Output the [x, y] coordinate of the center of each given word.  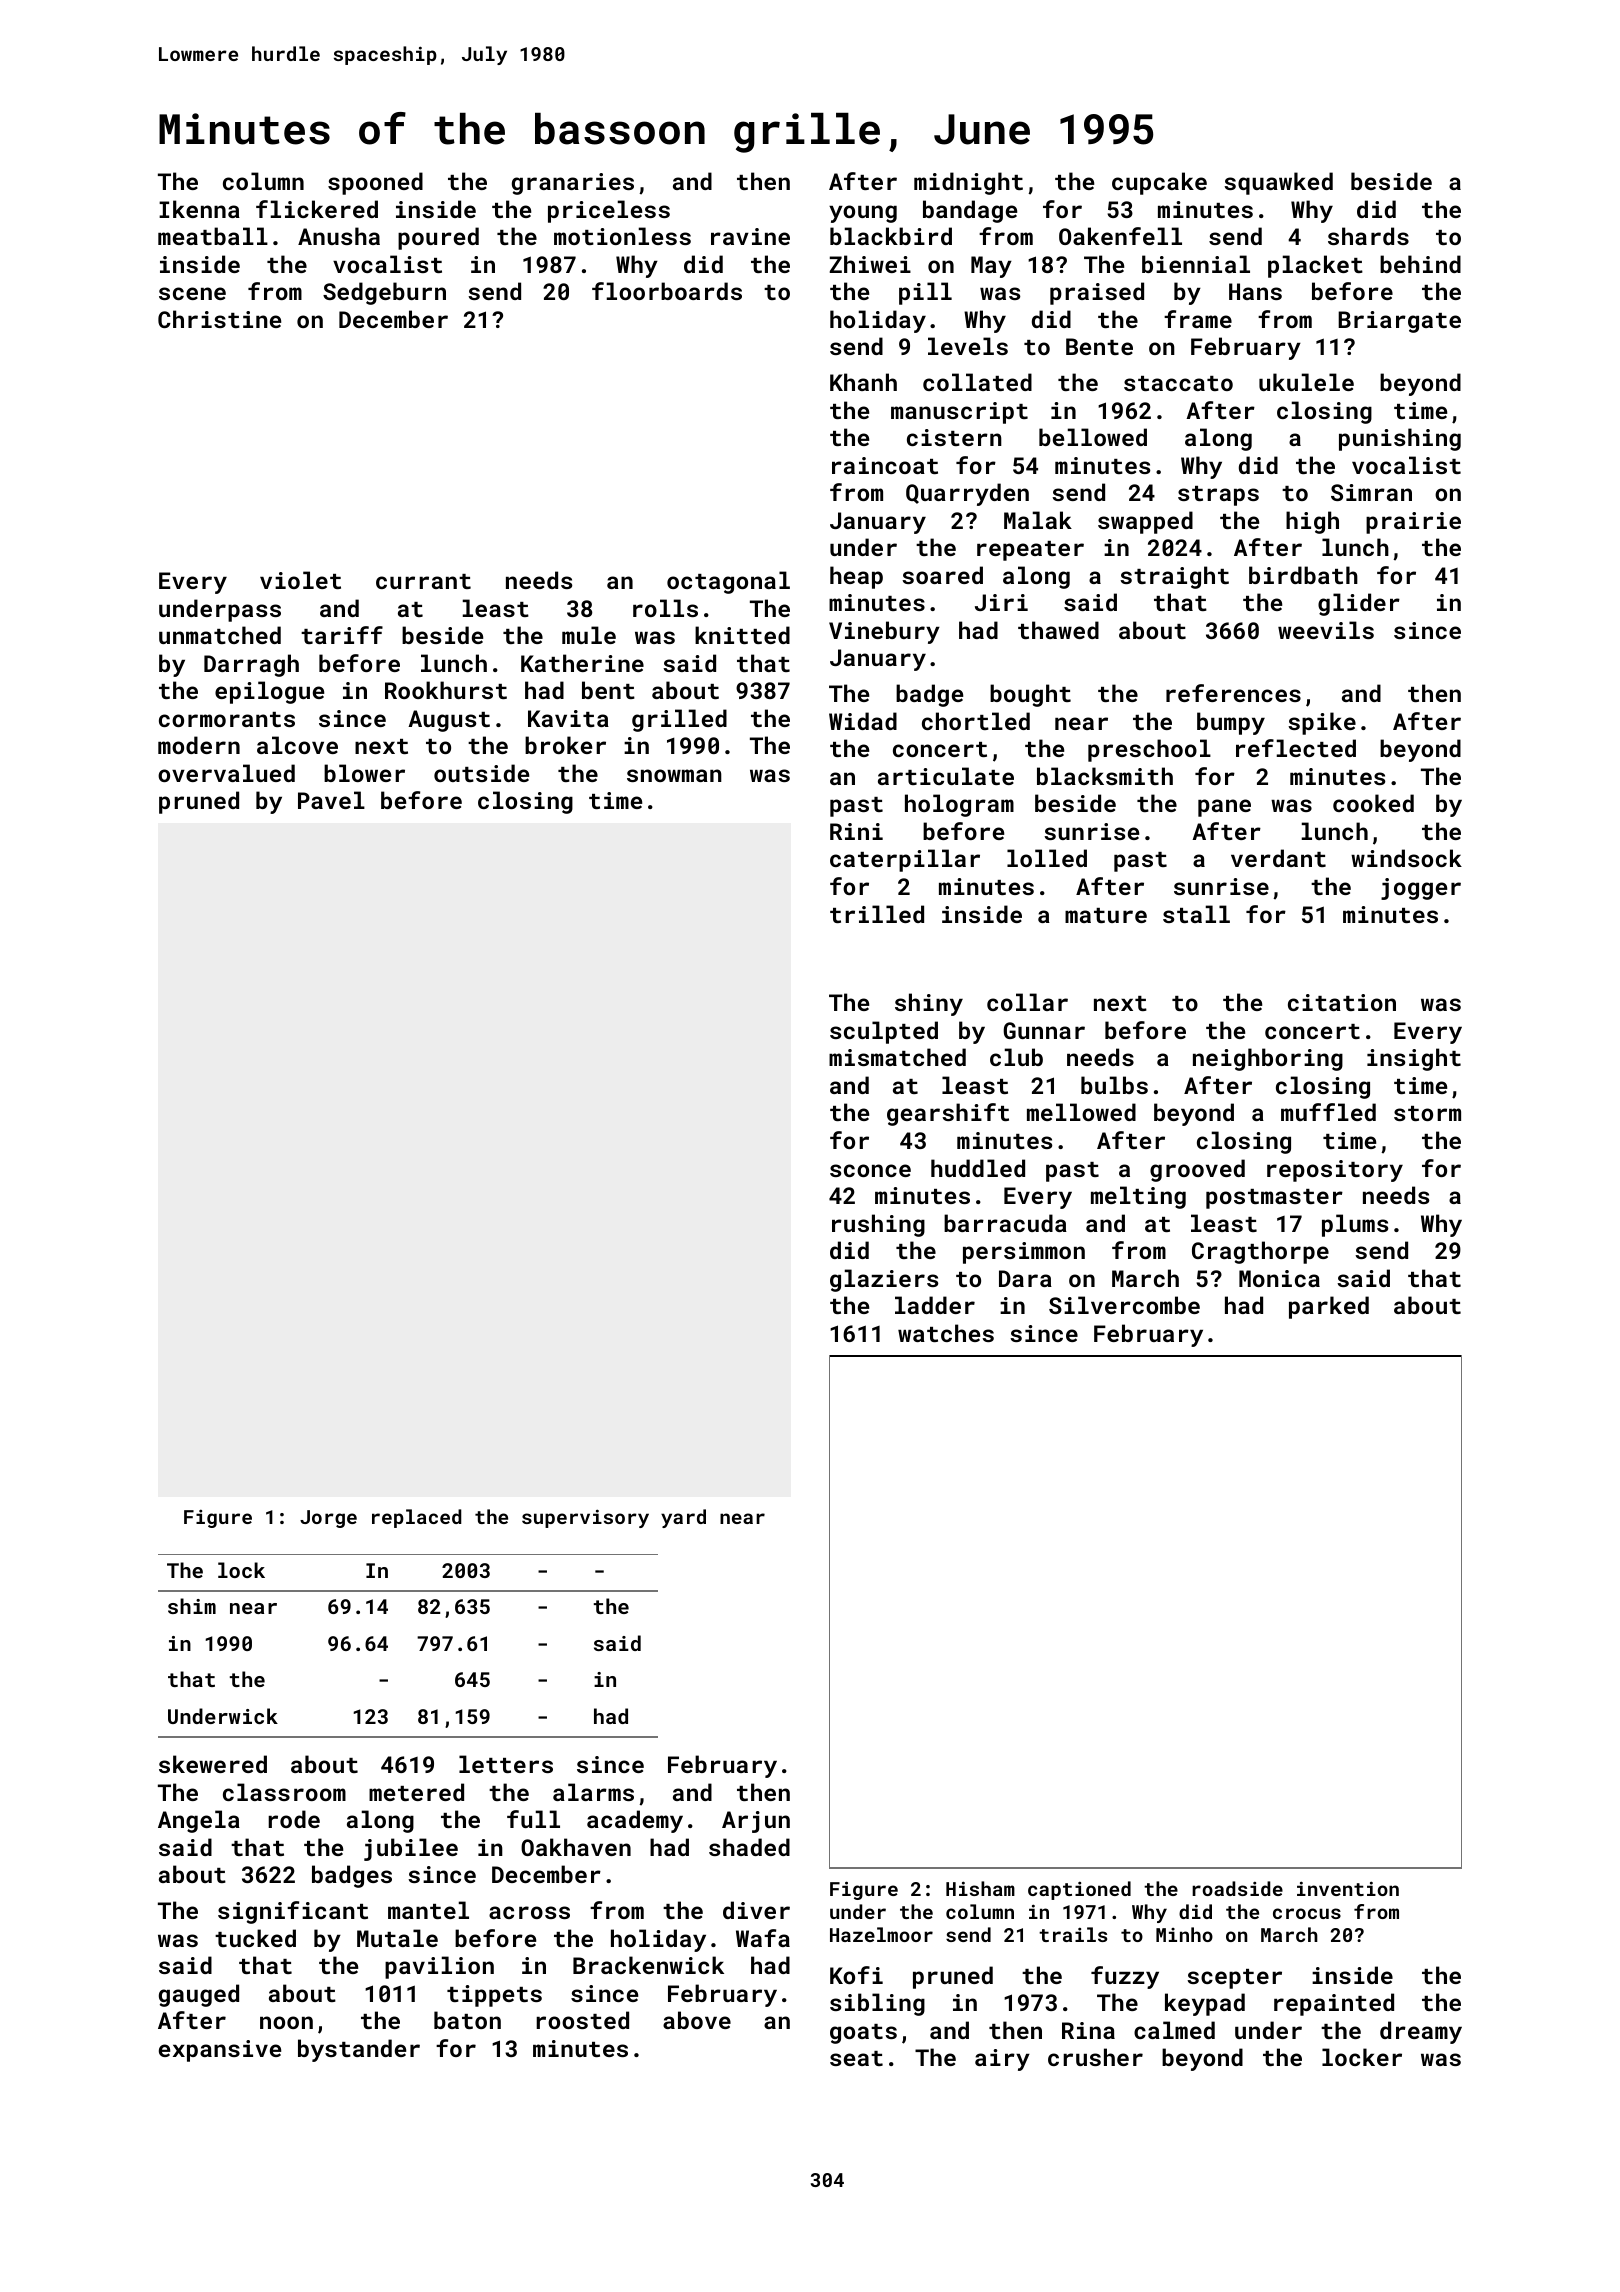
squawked [1278, 183]
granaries [573, 184]
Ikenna [199, 209]
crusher [1095, 2057]
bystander [359, 2050]
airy [1002, 2060]
